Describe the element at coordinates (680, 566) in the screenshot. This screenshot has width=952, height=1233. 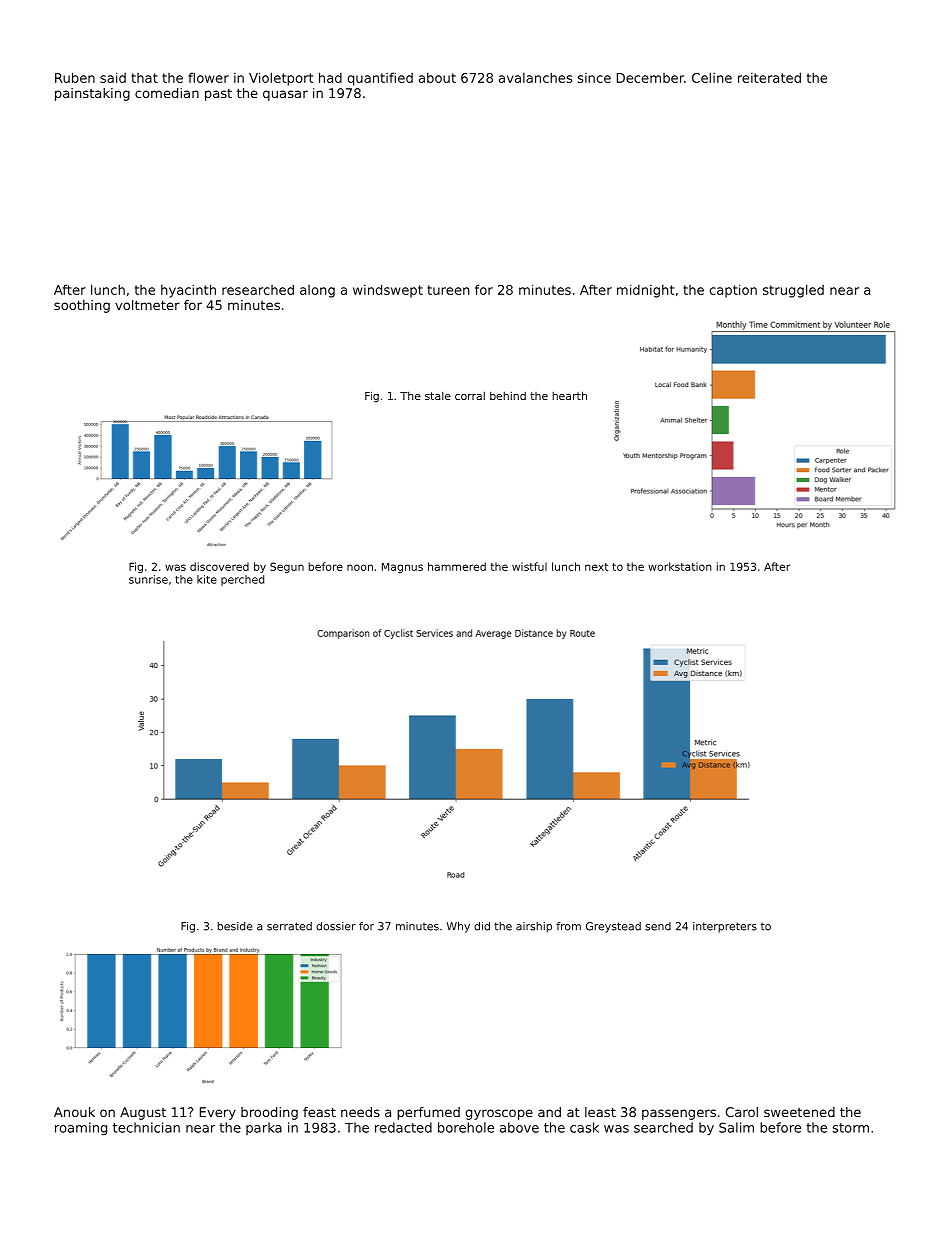
I see `workstation` at that location.
